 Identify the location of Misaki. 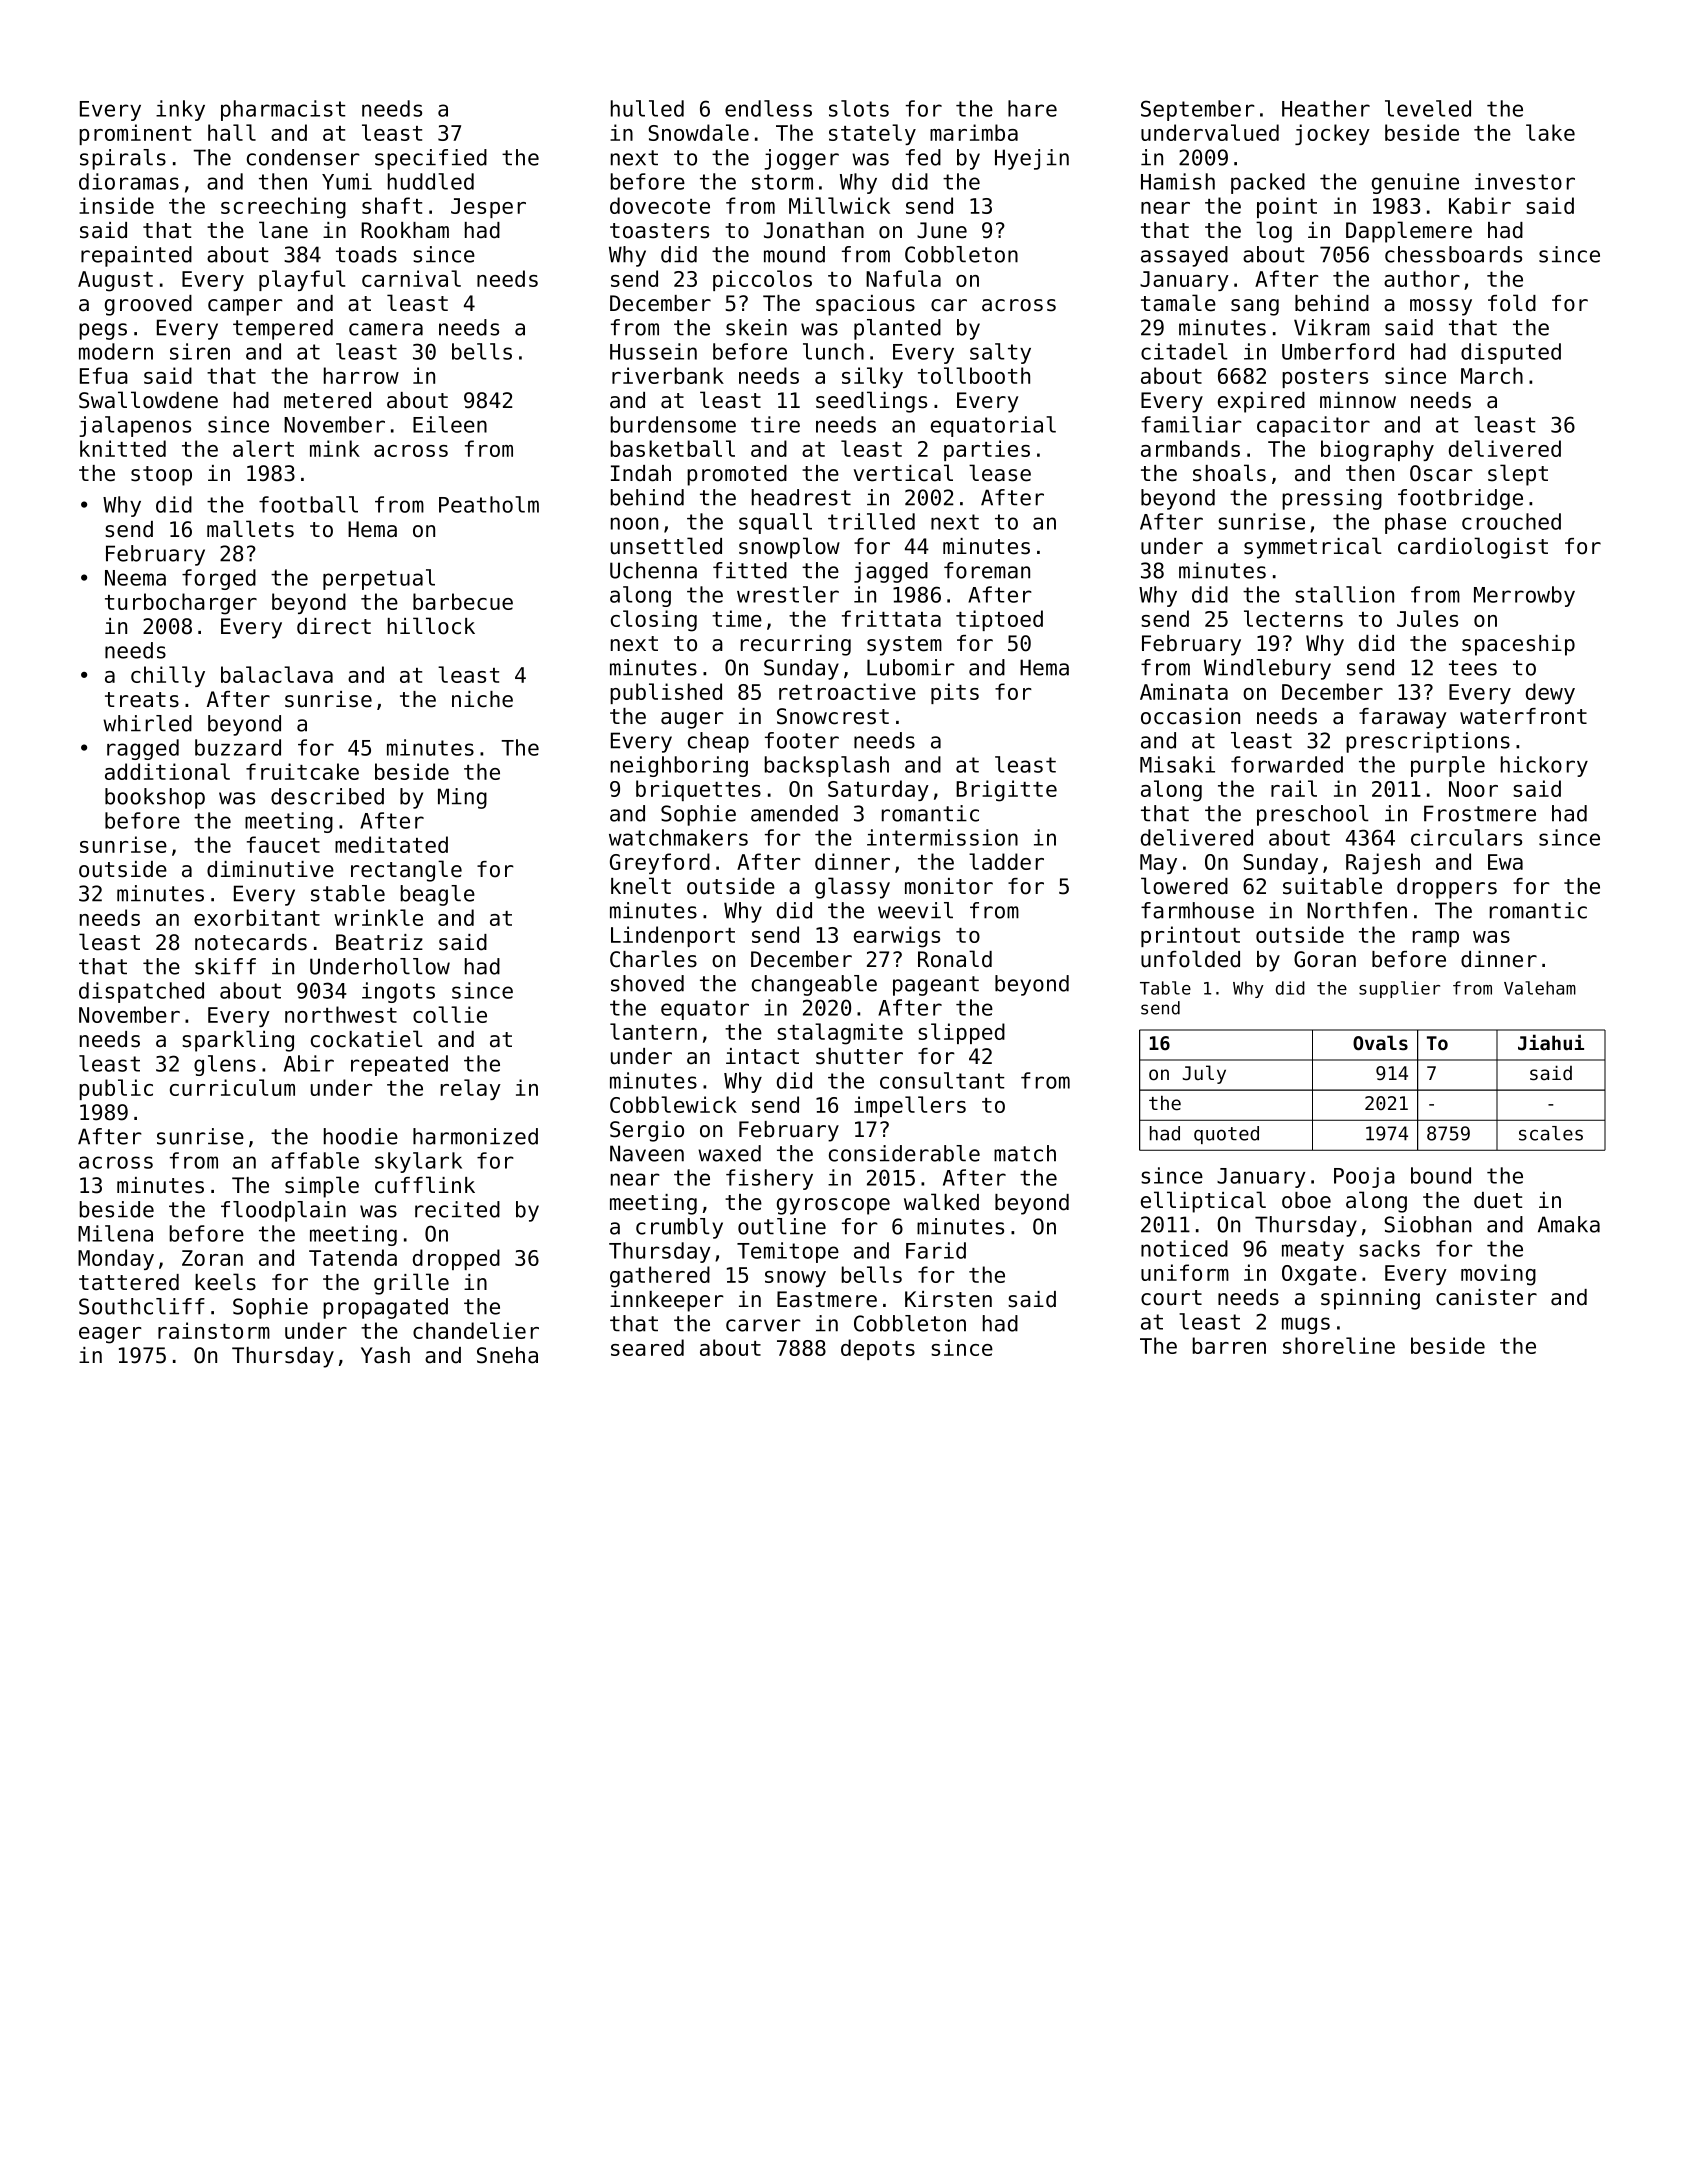
(1177, 764).
